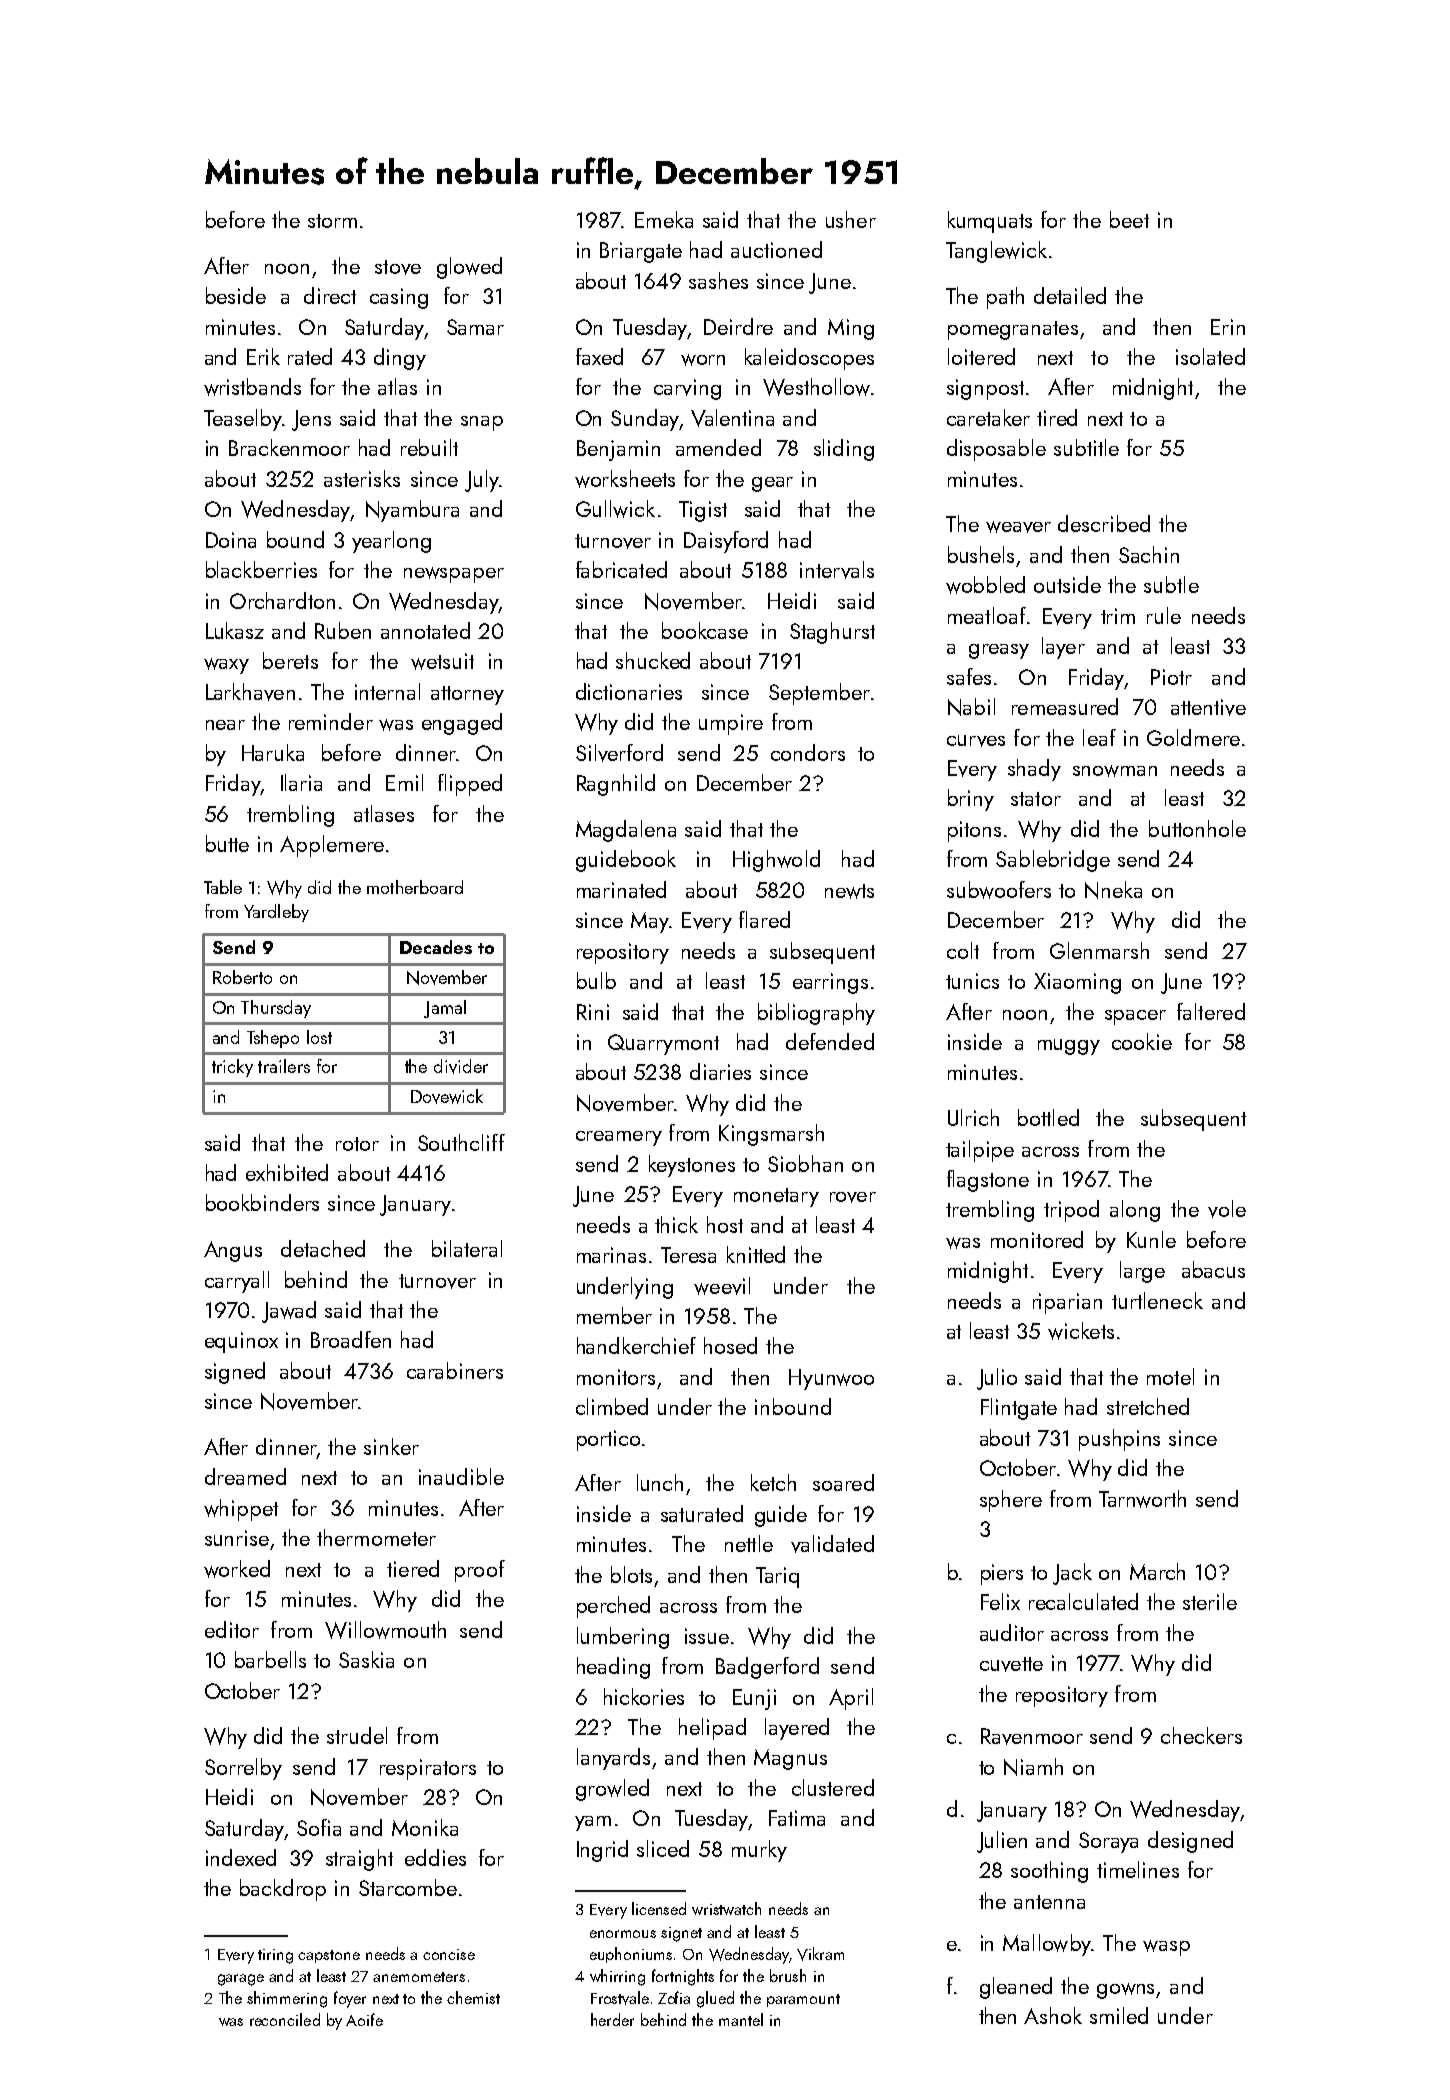 The image size is (1450, 2100). I want to click on buttonhole, so click(1197, 828).
